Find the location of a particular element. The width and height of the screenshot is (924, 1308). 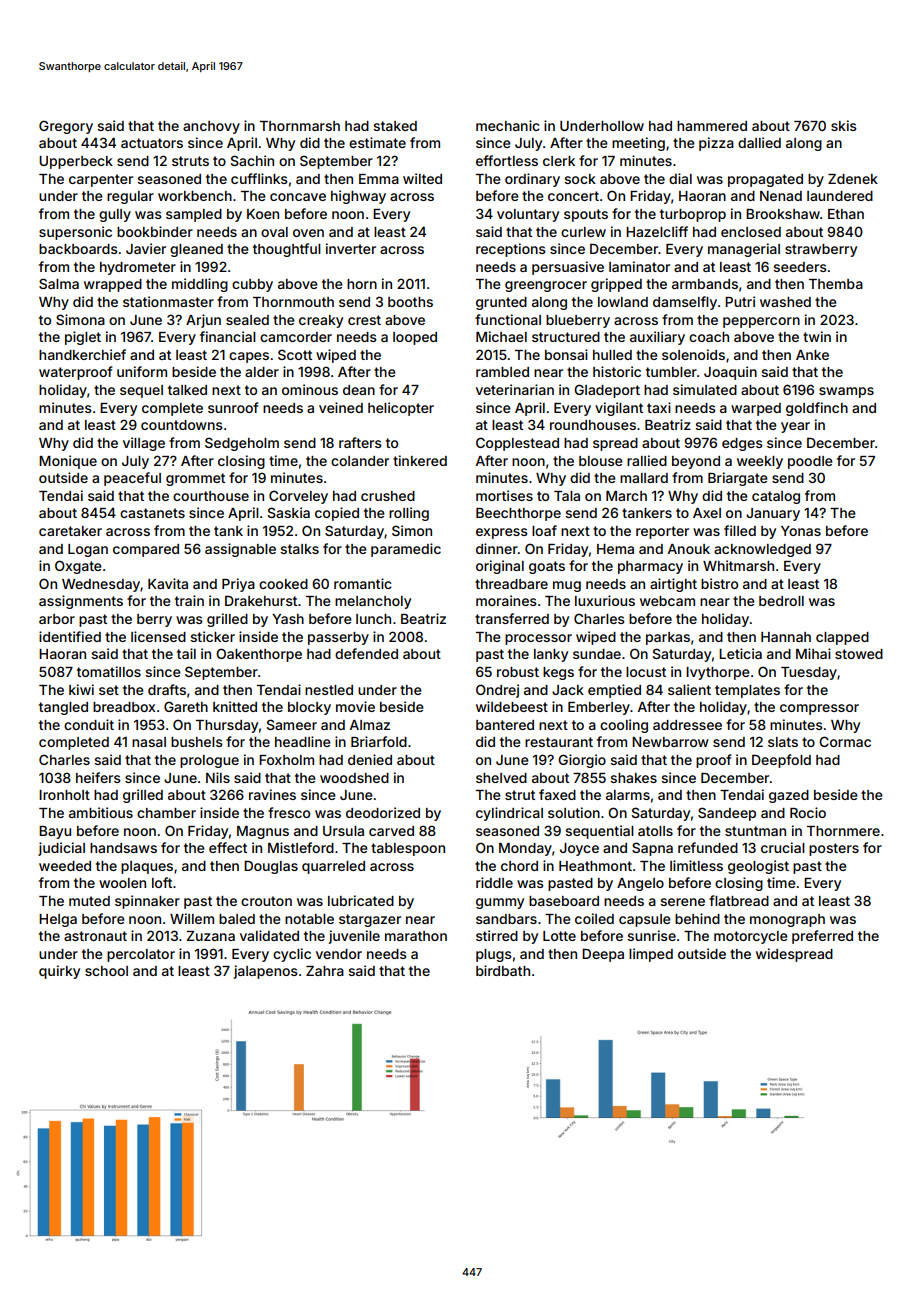

compressor is located at coordinates (819, 709).
